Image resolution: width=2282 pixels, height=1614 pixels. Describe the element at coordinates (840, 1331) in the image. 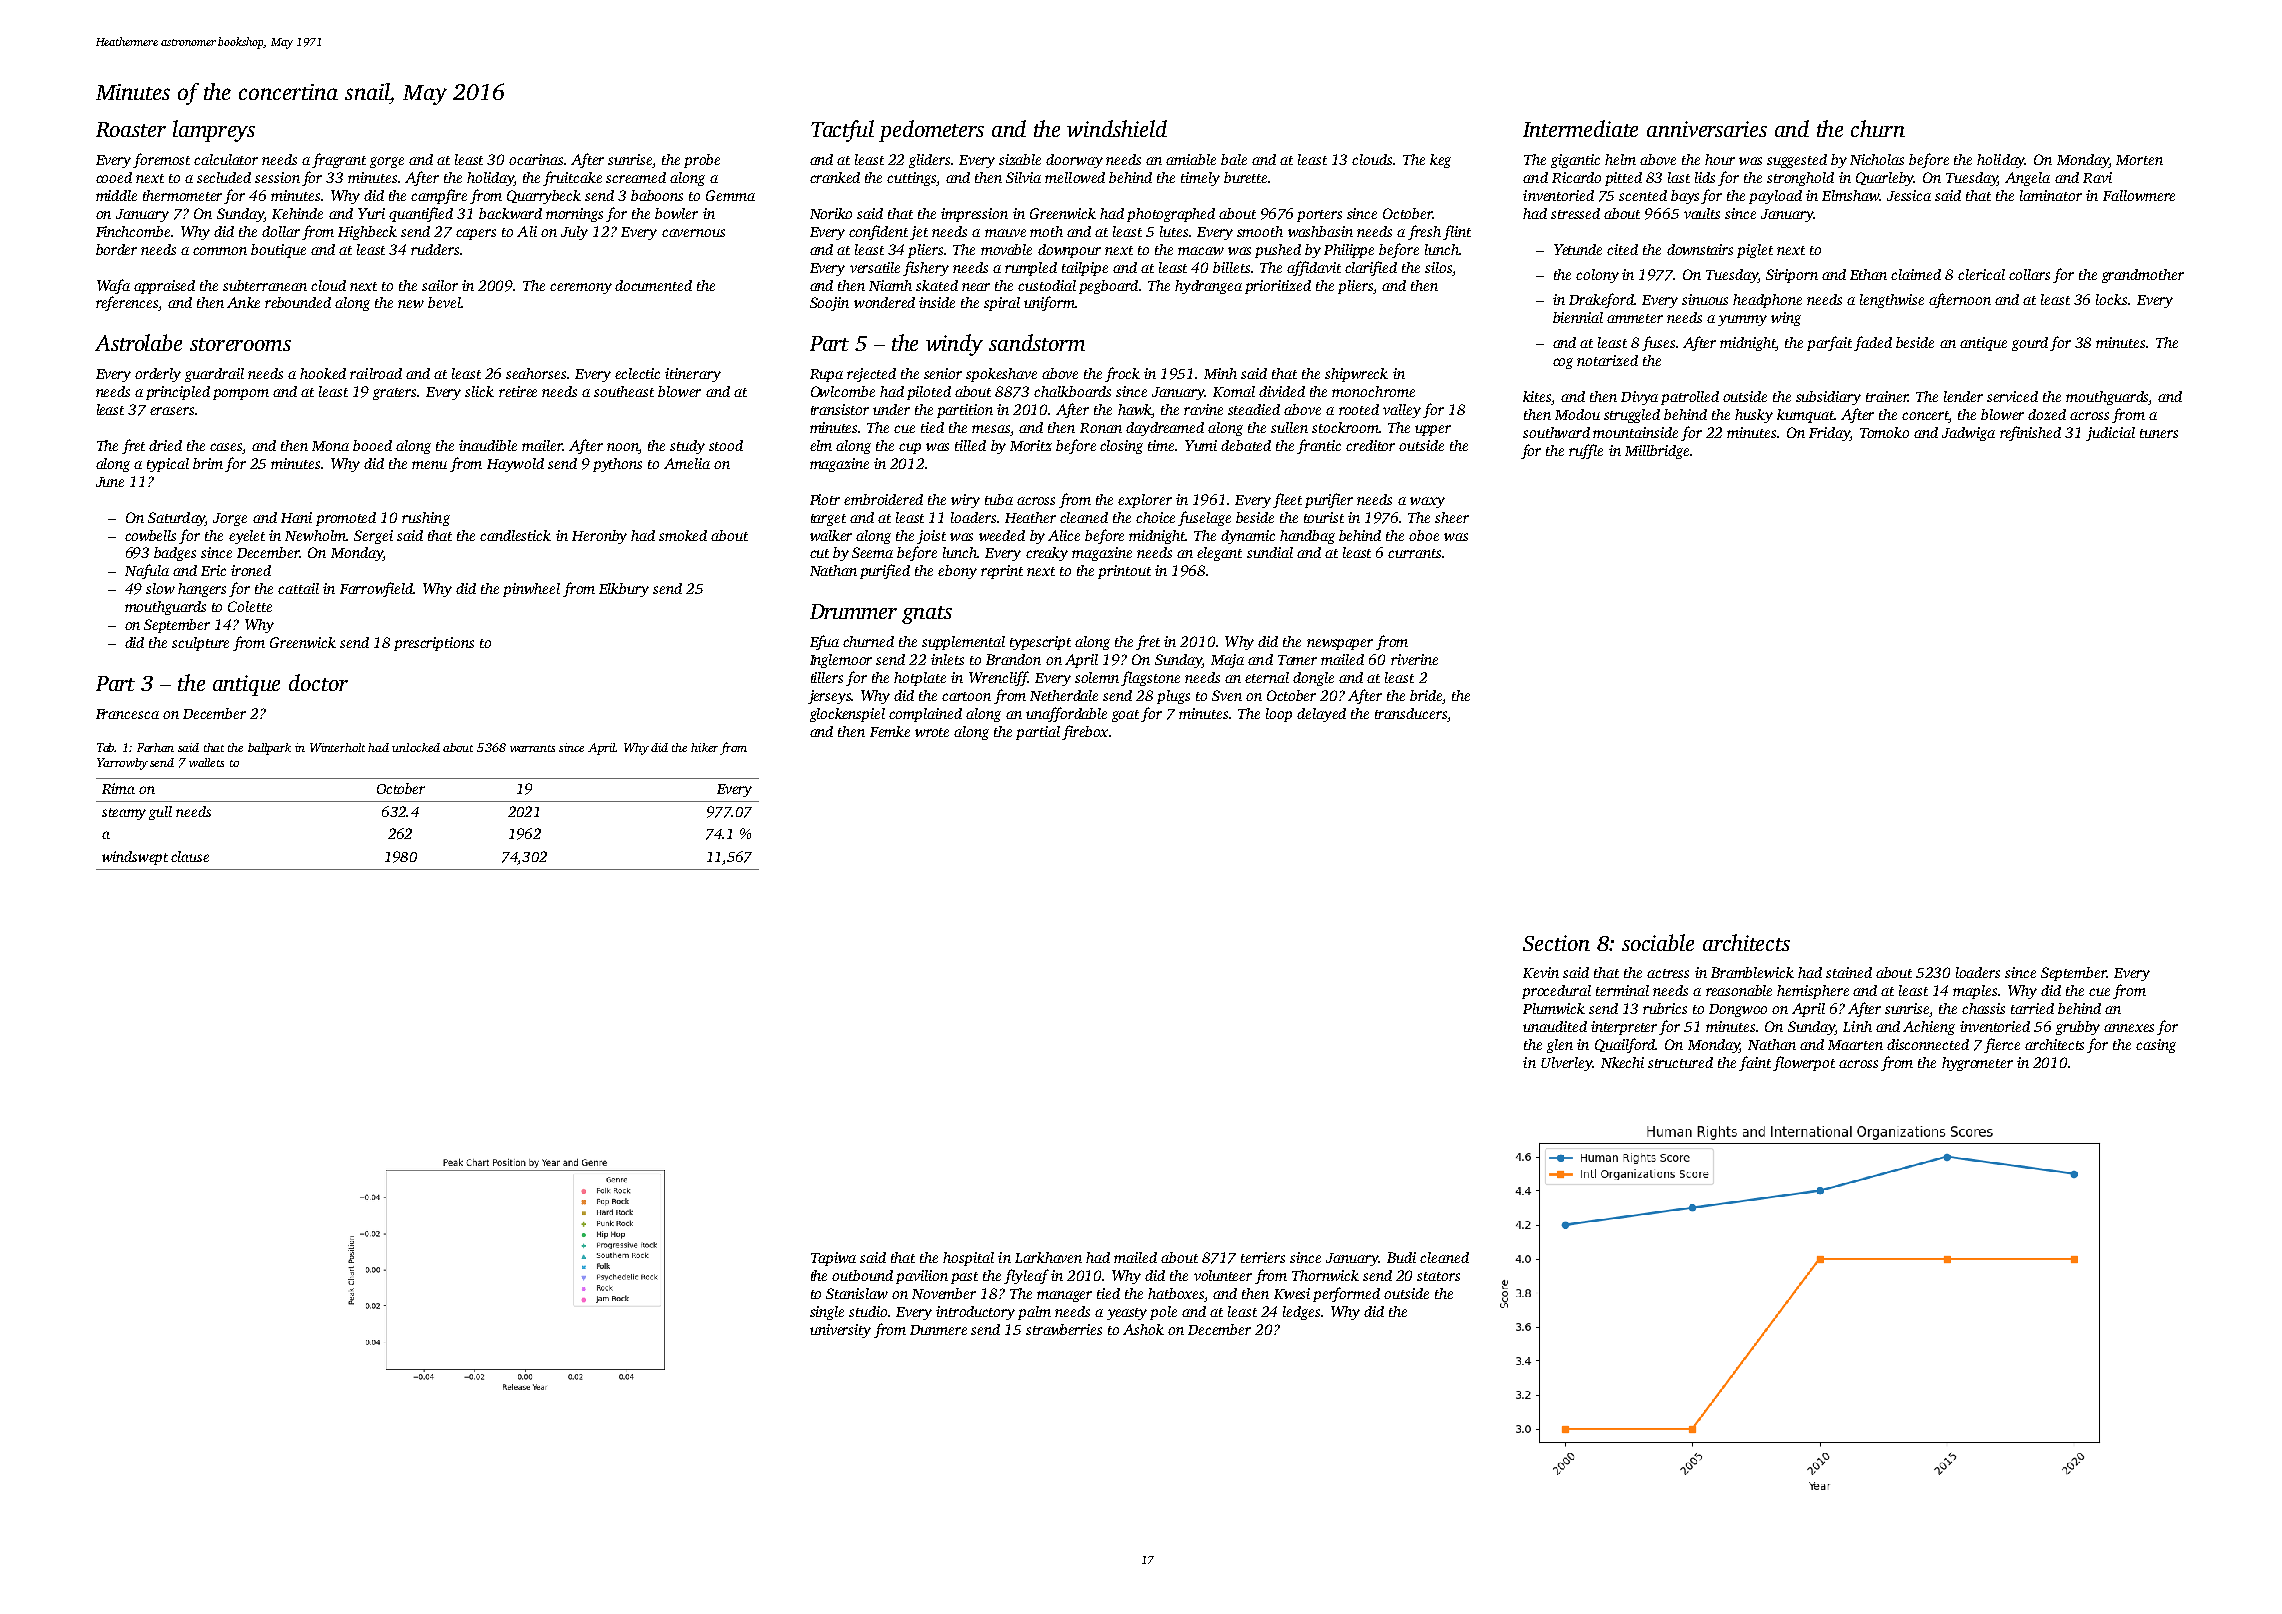

I see `university` at that location.
